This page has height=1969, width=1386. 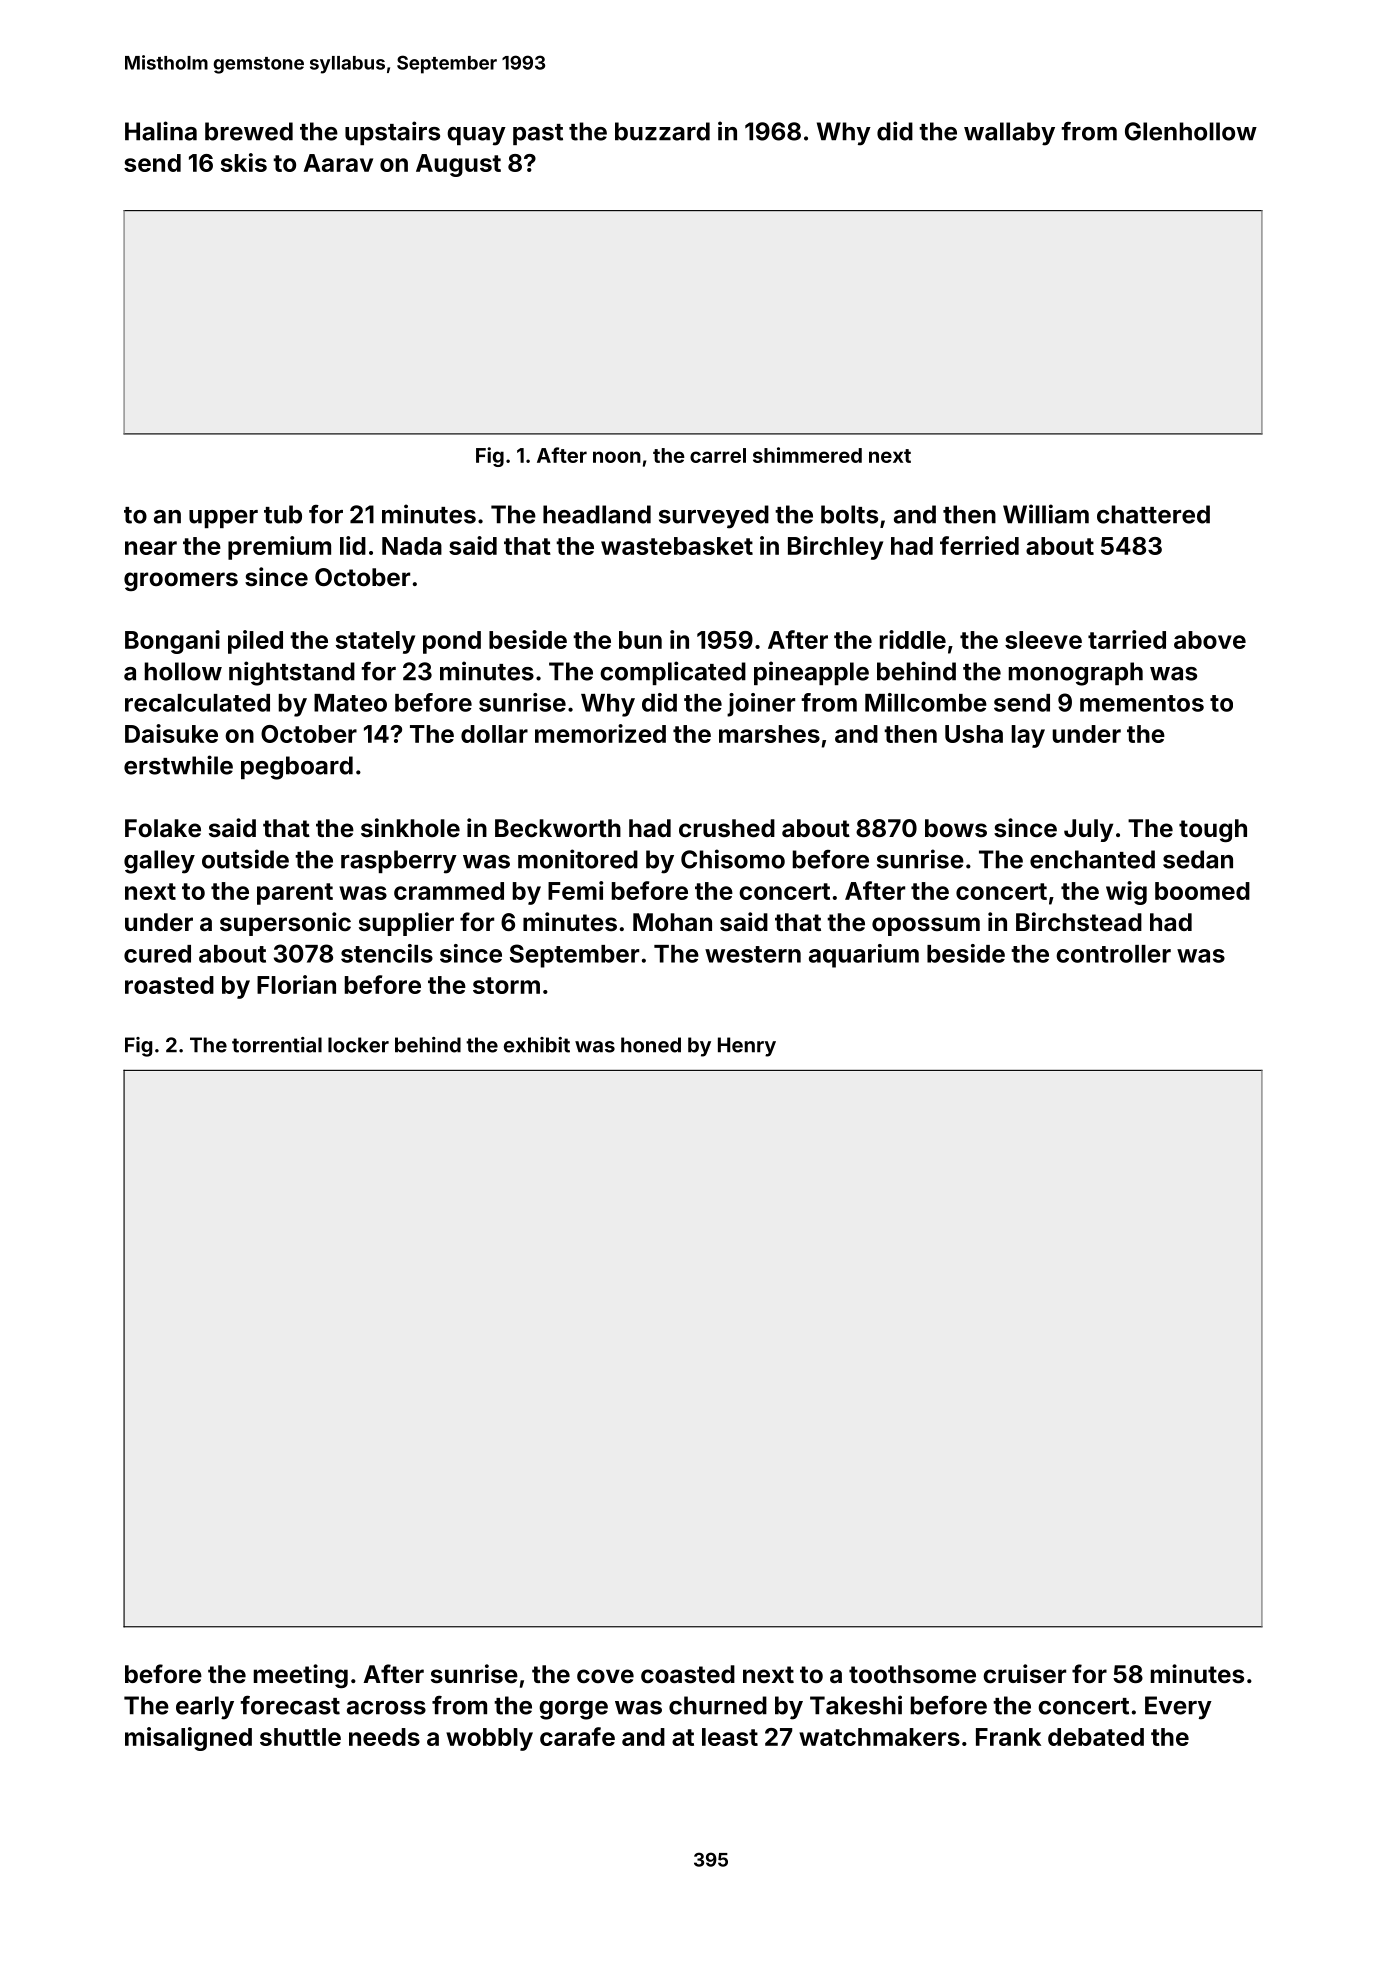 I want to click on controller, so click(x=1113, y=954).
